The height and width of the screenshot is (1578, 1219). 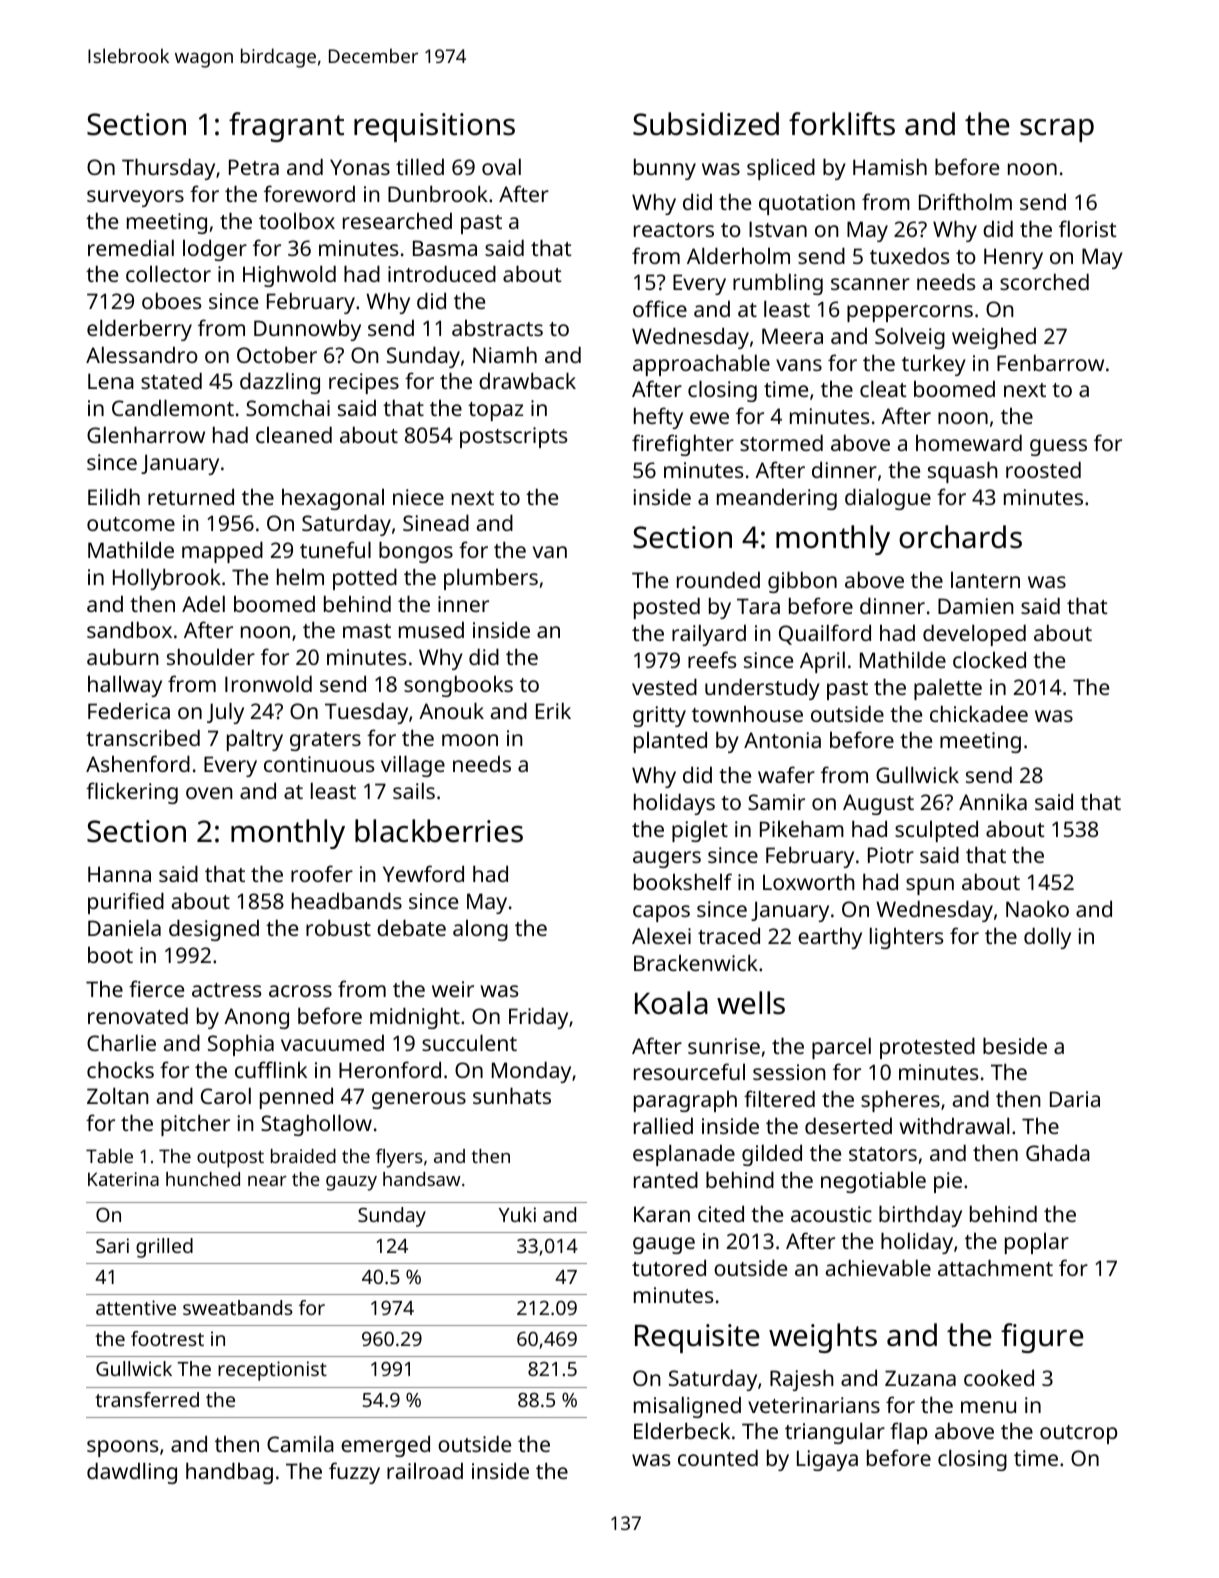 What do you see at coordinates (222, 552) in the screenshot?
I see `mapped` at bounding box center [222, 552].
